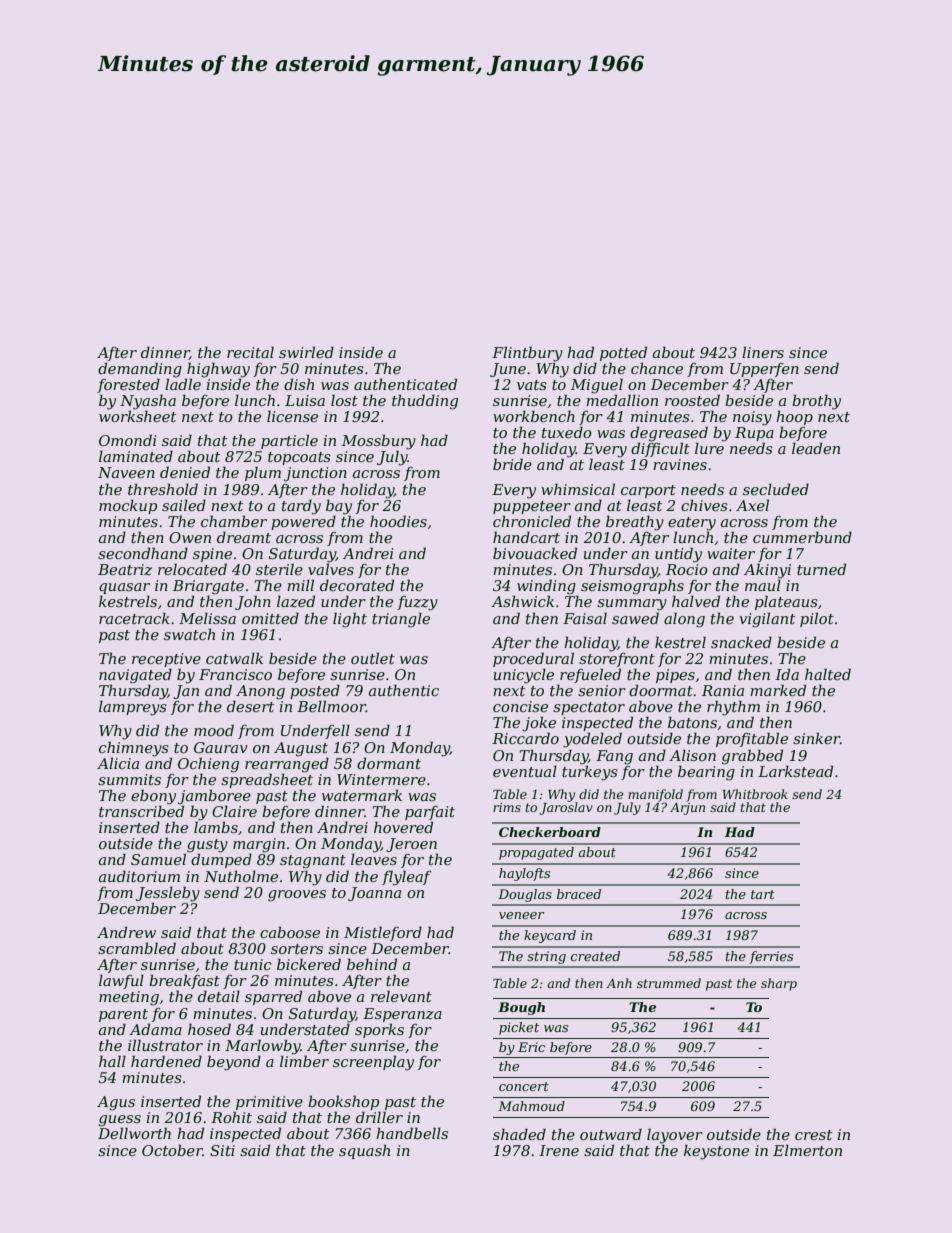  What do you see at coordinates (250, 352) in the screenshot?
I see `recital` at bounding box center [250, 352].
